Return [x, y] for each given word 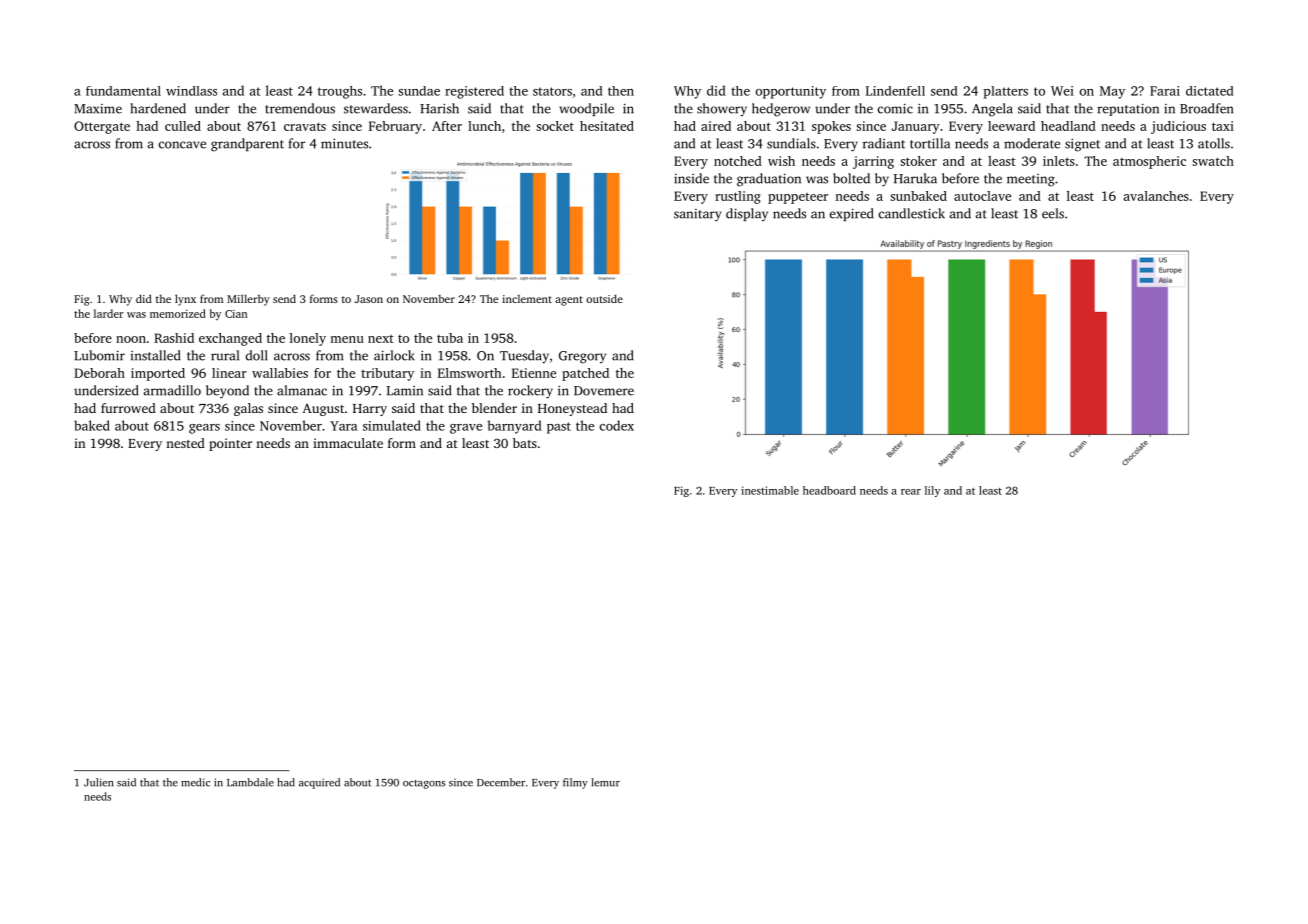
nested [185, 443]
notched [738, 161]
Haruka [915, 178]
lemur [605, 782]
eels [1053, 213]
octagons [424, 784]
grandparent [247, 145]
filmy [575, 783]
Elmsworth [470, 373]
